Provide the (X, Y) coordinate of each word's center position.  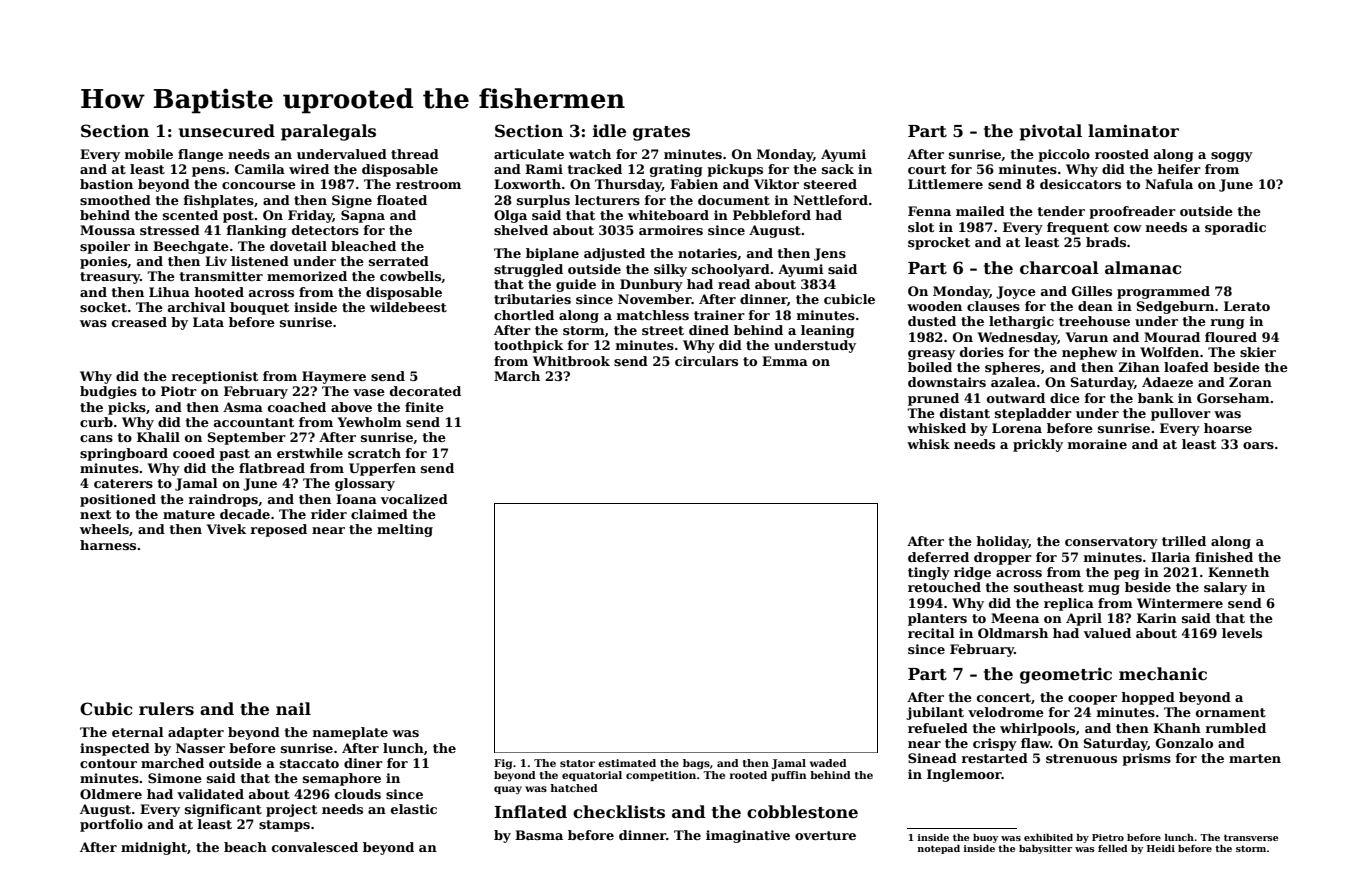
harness (108, 545)
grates (661, 133)
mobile (148, 154)
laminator (1133, 131)
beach (245, 847)
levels (1242, 633)
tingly (929, 573)
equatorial (592, 776)
